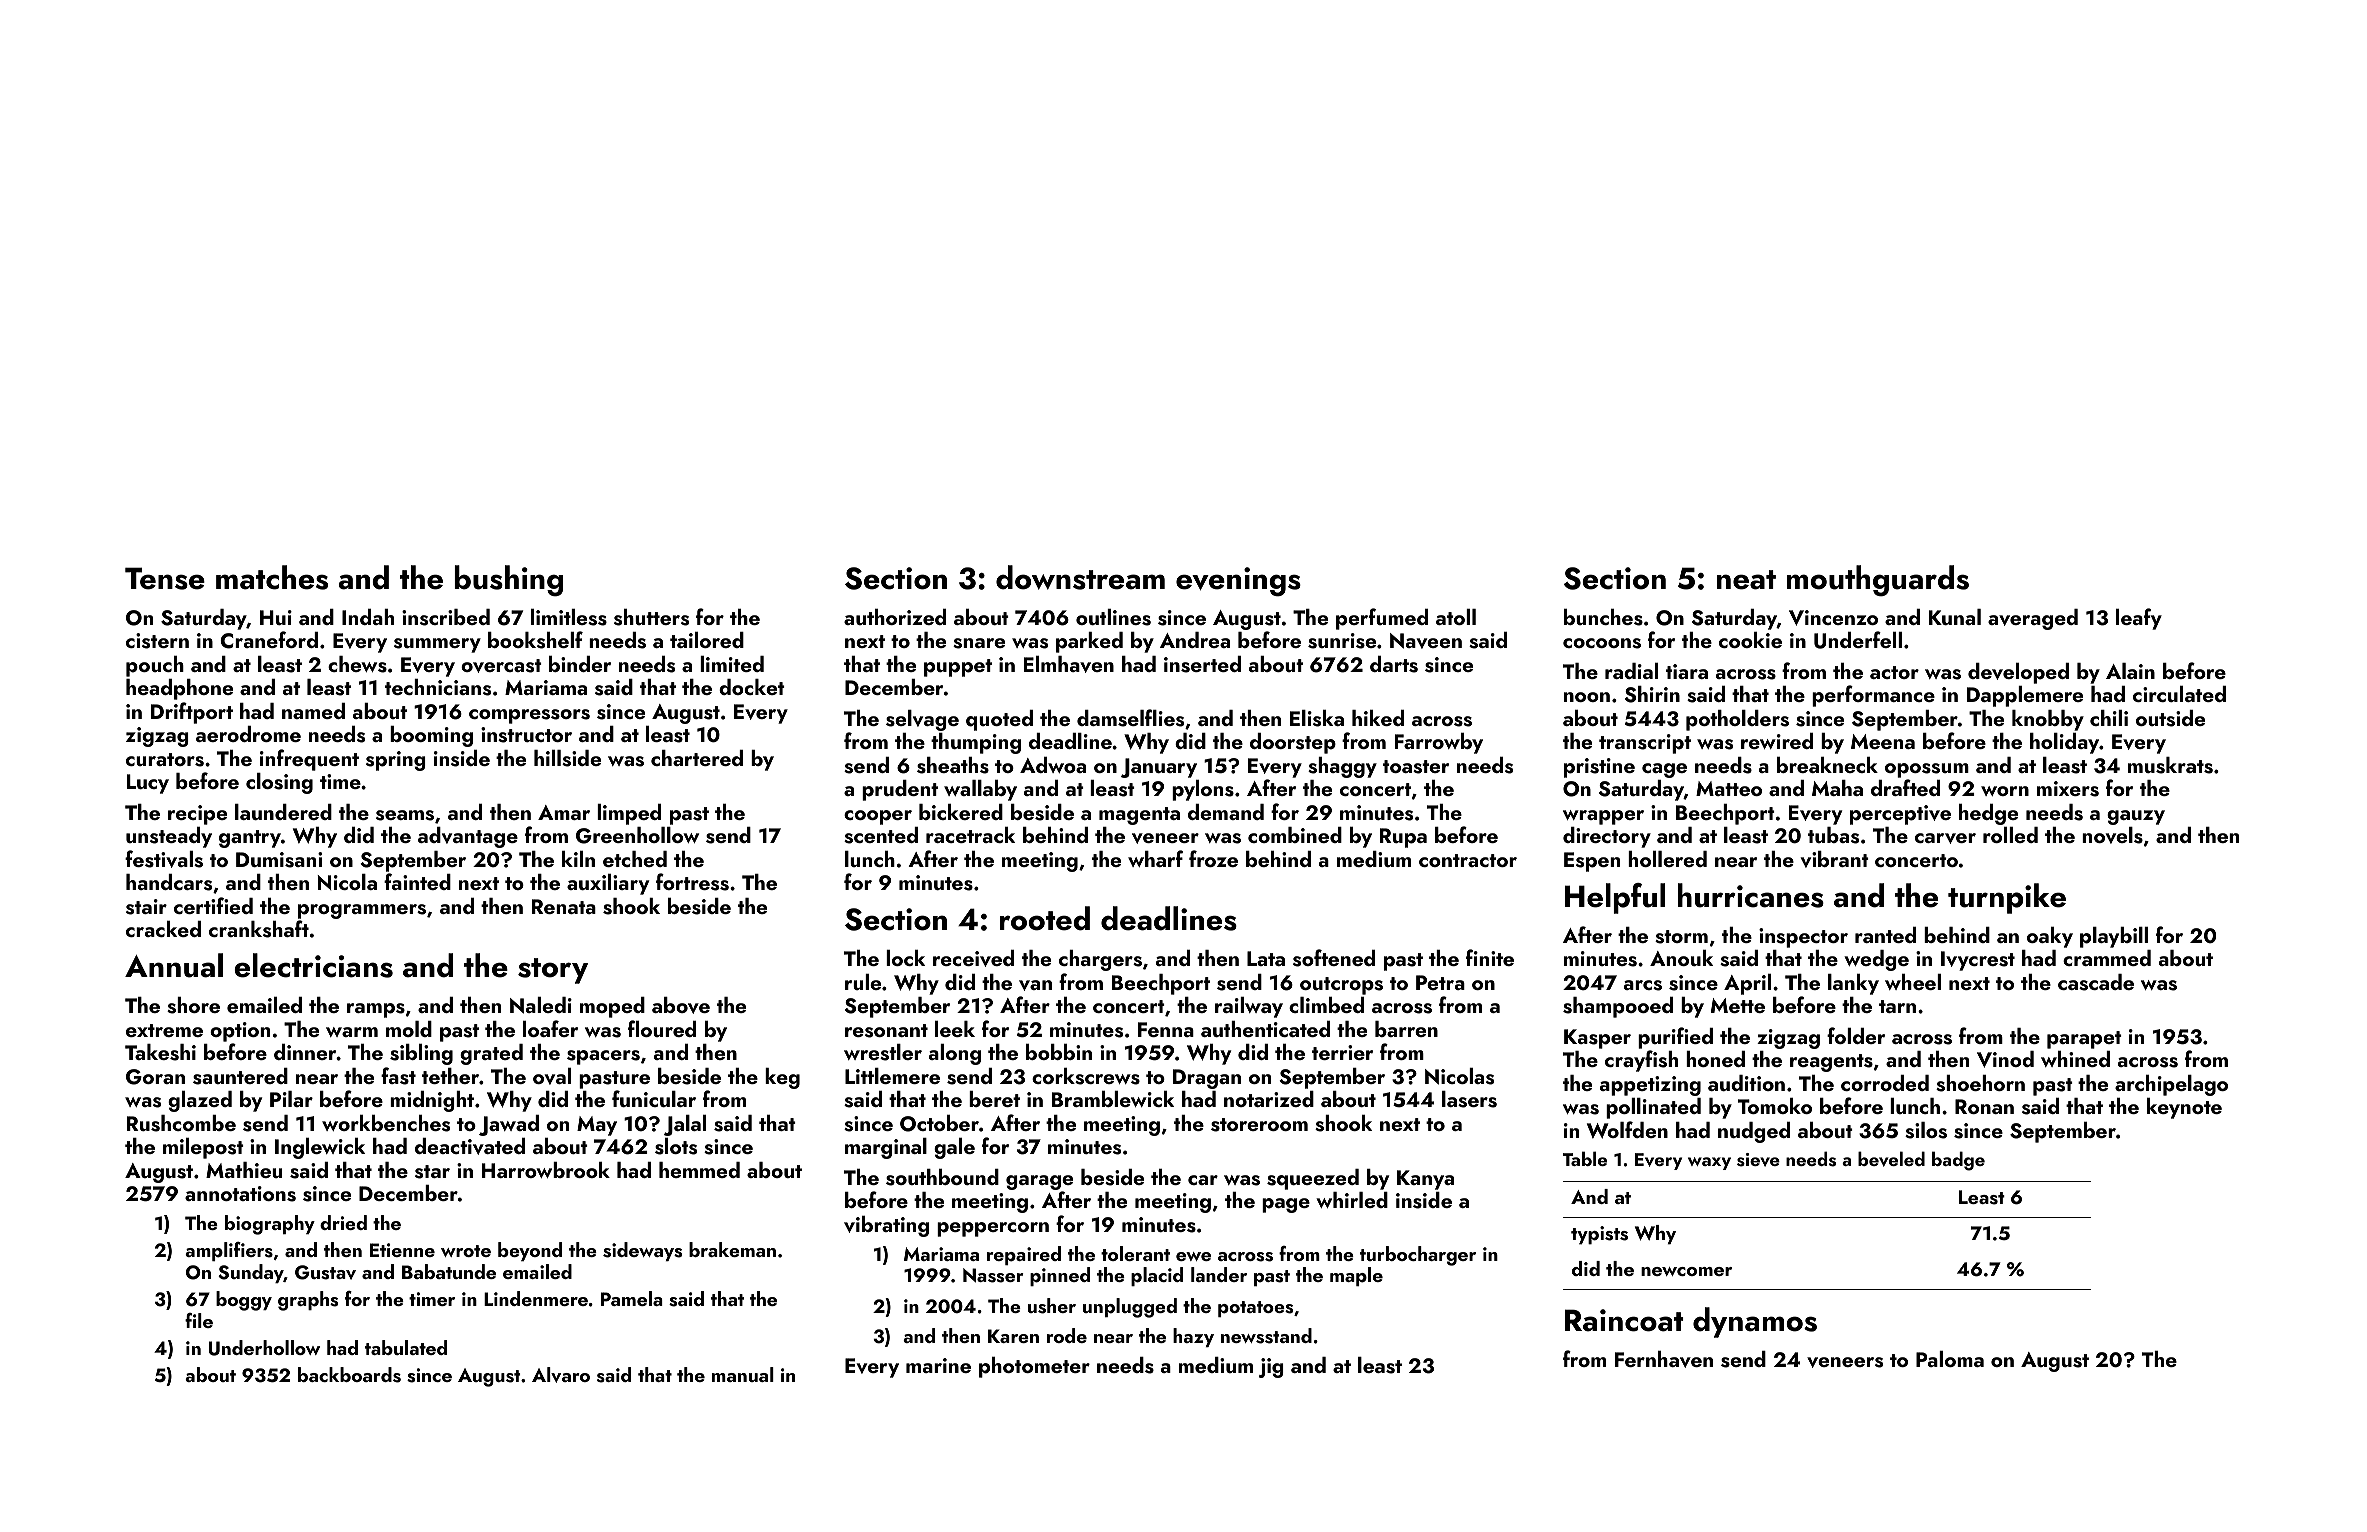  Describe the element at coordinates (157, 641) in the document. I see `cistern` at that location.
